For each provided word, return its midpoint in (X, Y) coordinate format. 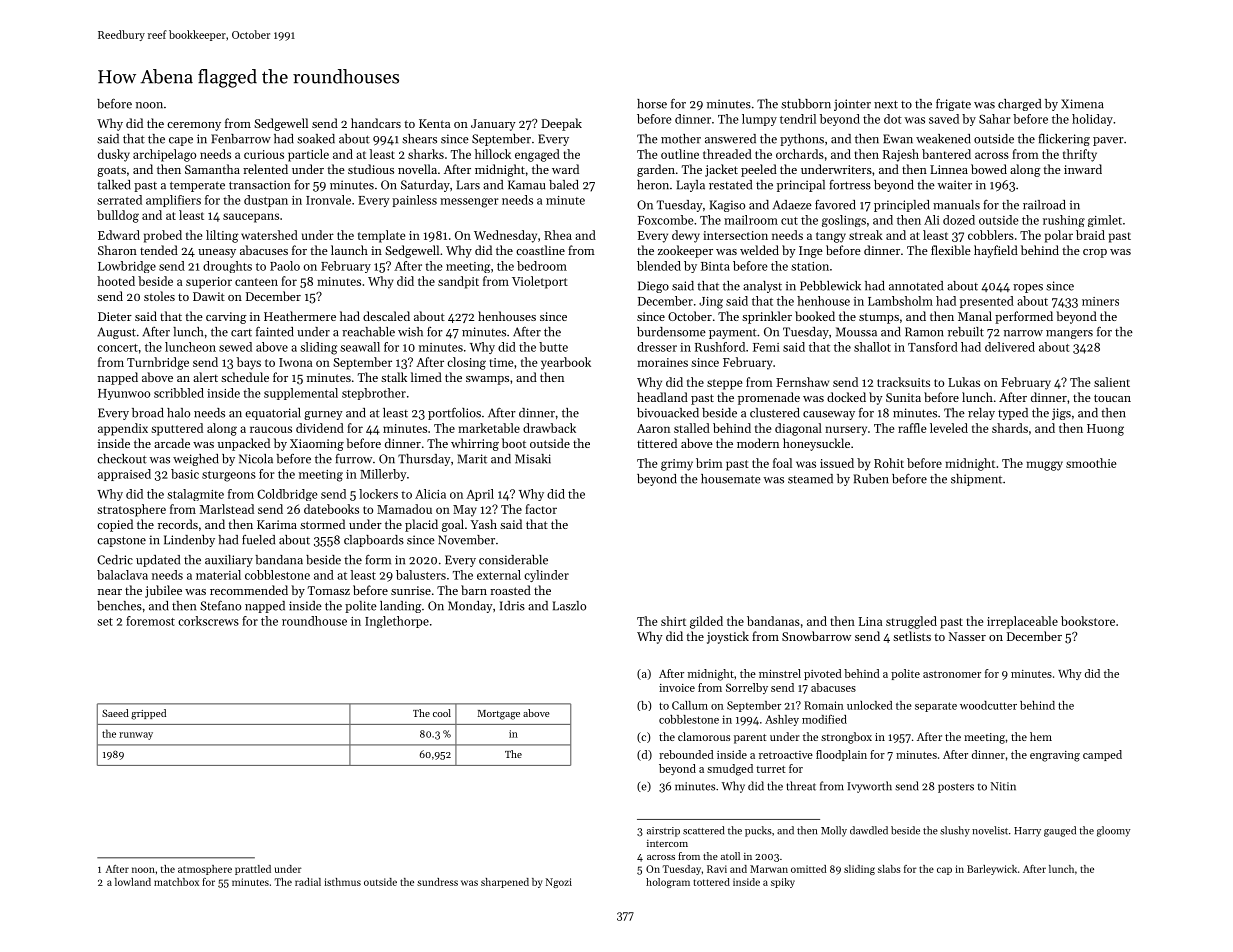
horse (652, 104)
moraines (662, 362)
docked (846, 397)
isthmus (342, 882)
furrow (353, 458)
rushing (1064, 221)
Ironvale (328, 200)
